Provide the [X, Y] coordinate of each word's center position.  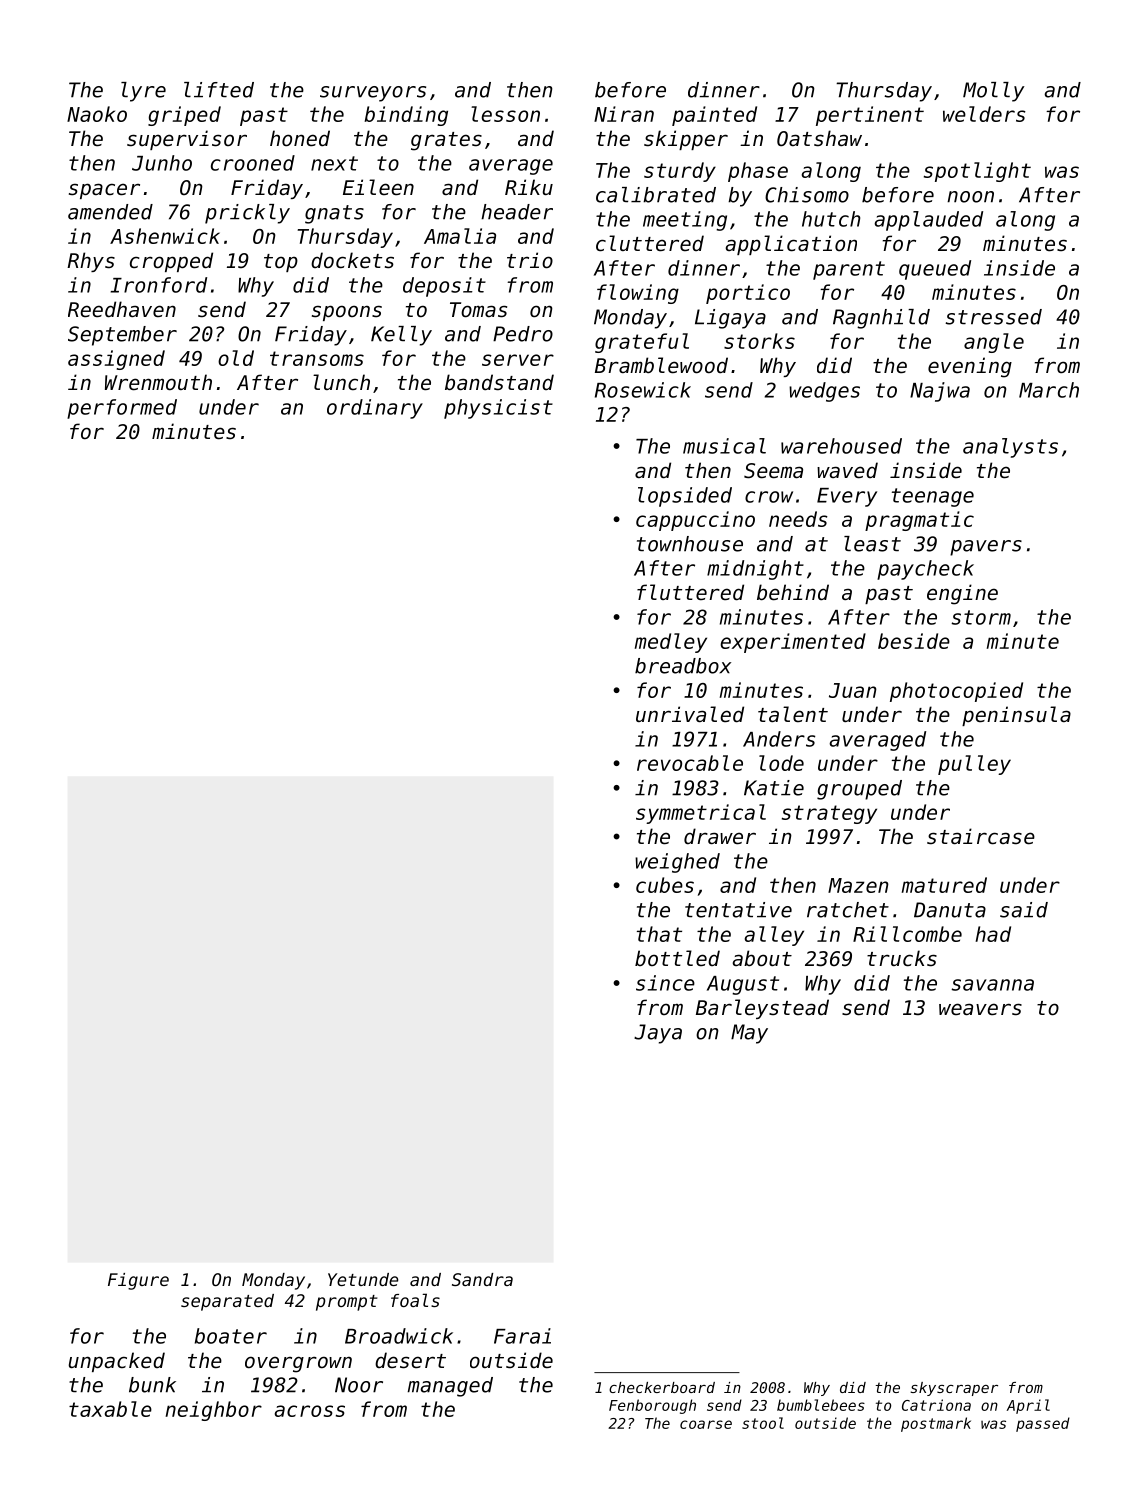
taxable [110, 1409]
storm [981, 617]
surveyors [373, 94]
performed [122, 409]
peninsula [1016, 716]
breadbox [683, 666]
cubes [665, 885]
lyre [143, 92]
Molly [994, 92]
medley [671, 643]
